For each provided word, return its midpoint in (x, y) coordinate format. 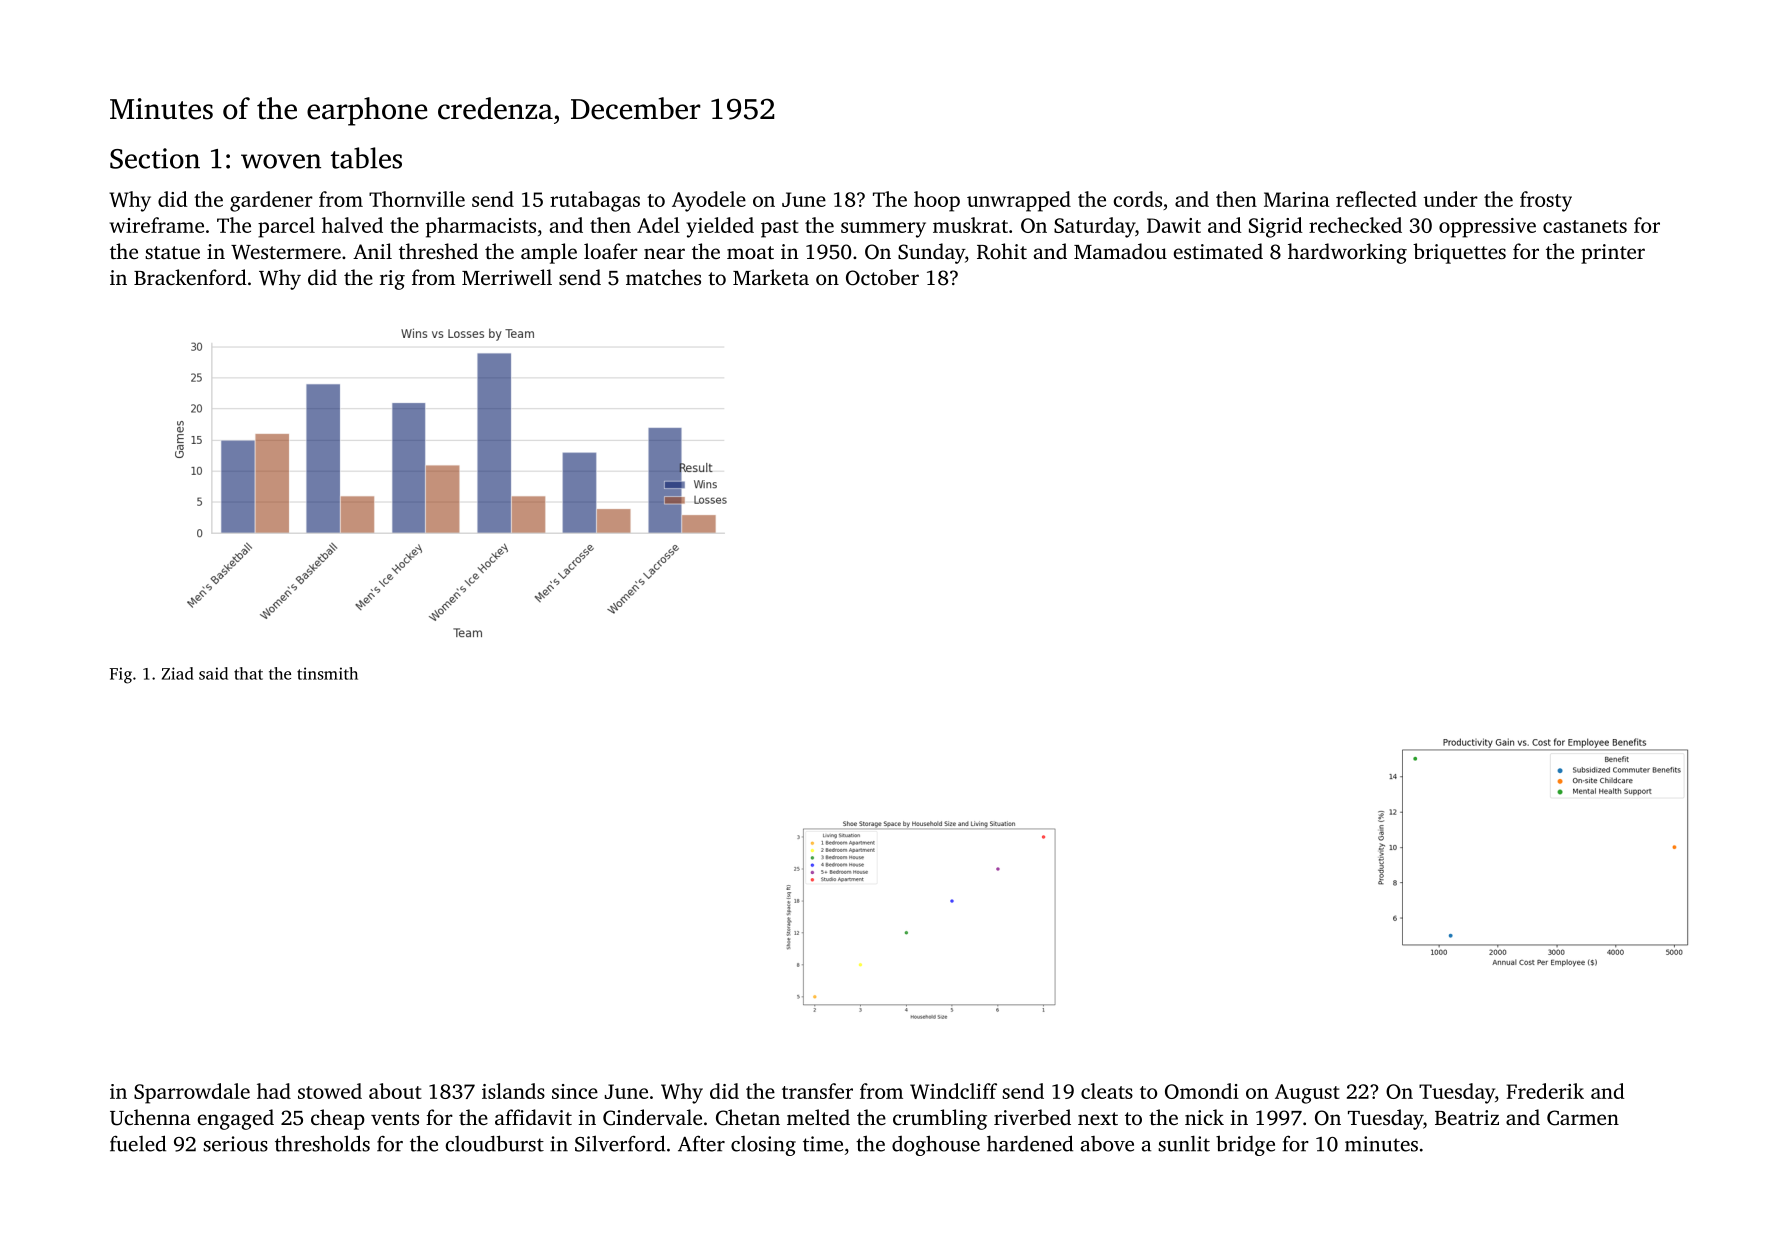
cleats (1107, 1091)
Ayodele (709, 201)
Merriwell (507, 277)
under (1450, 199)
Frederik (1545, 1091)
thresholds (322, 1143)
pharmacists (481, 227)
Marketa (771, 277)
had (274, 1091)
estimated (1218, 251)
